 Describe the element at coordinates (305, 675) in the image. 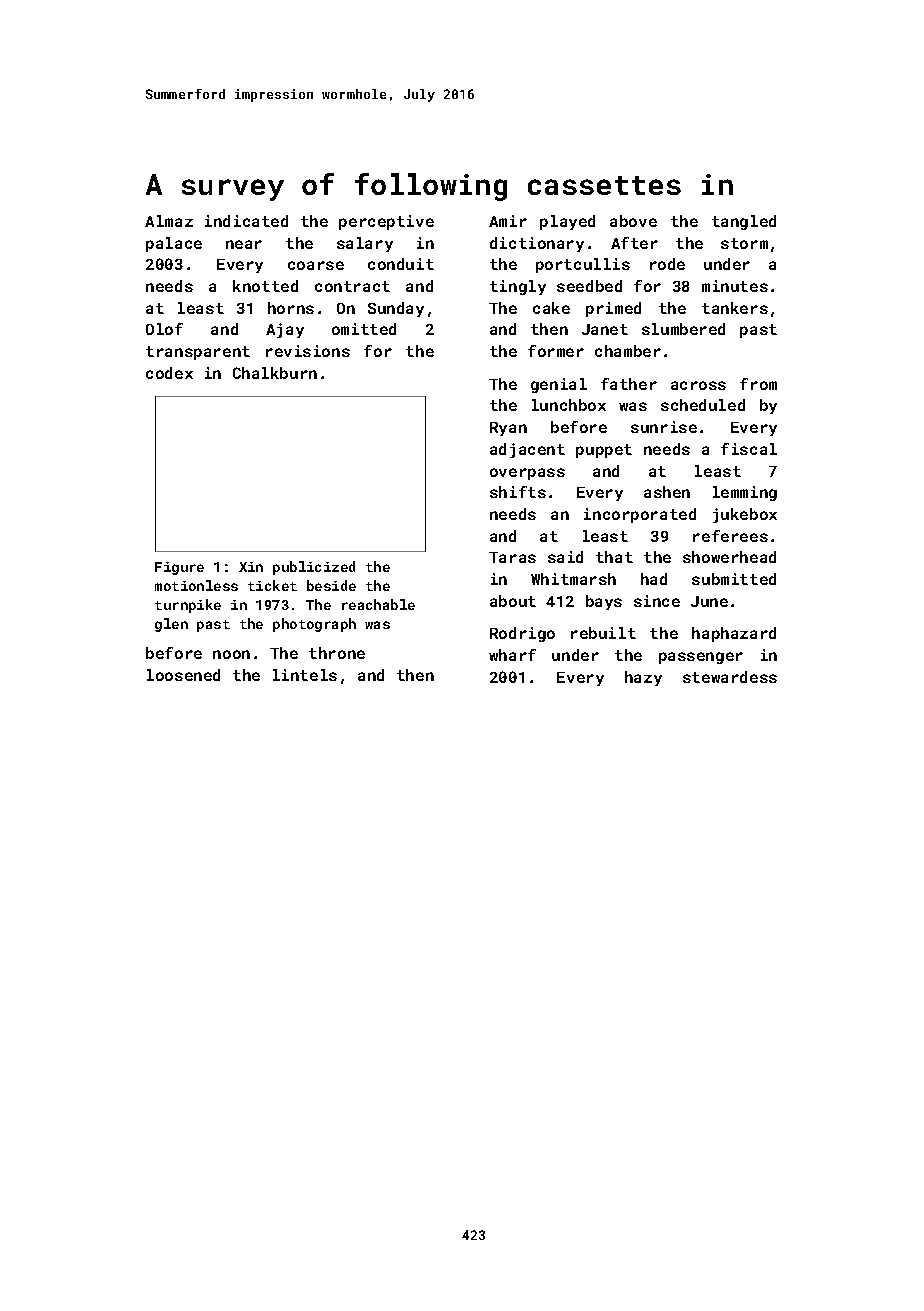

I see `lintels` at that location.
